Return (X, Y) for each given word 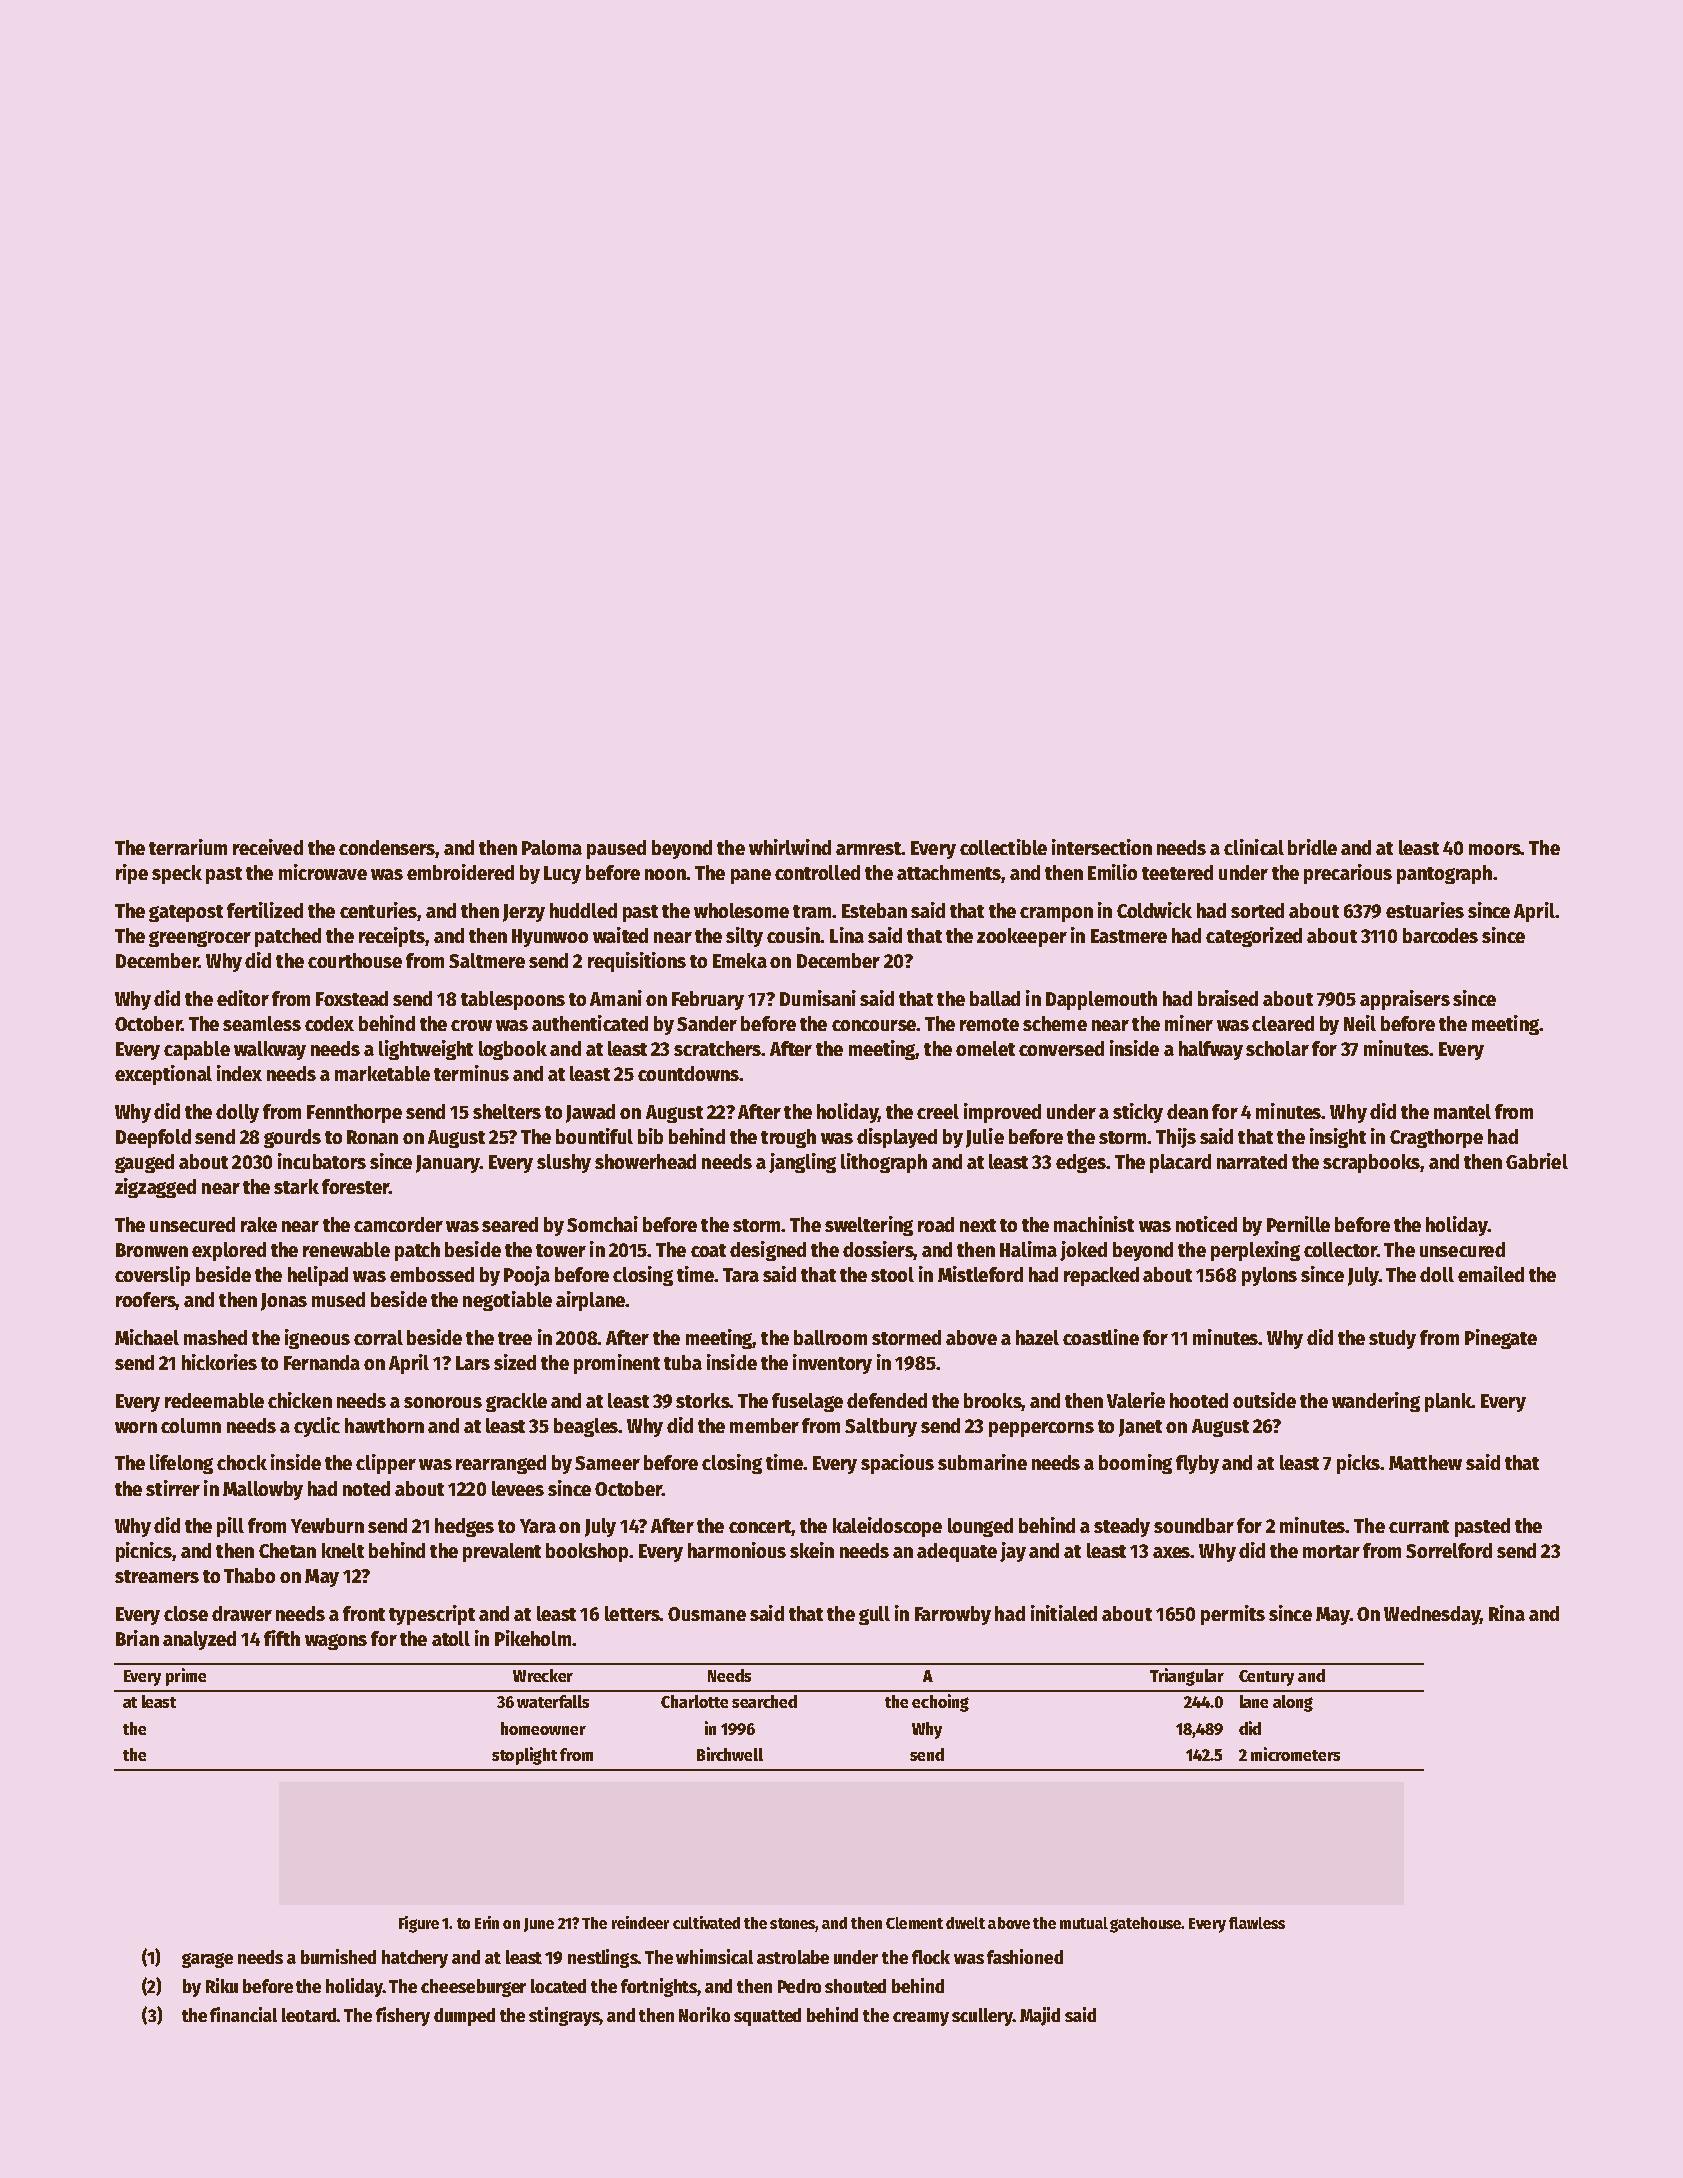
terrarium (188, 847)
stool (892, 1274)
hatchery (415, 1959)
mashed (215, 1337)
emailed (1491, 1274)
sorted (1257, 910)
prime (186, 1677)
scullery (982, 2017)
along (1293, 1703)
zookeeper (1022, 937)
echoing (940, 1703)
